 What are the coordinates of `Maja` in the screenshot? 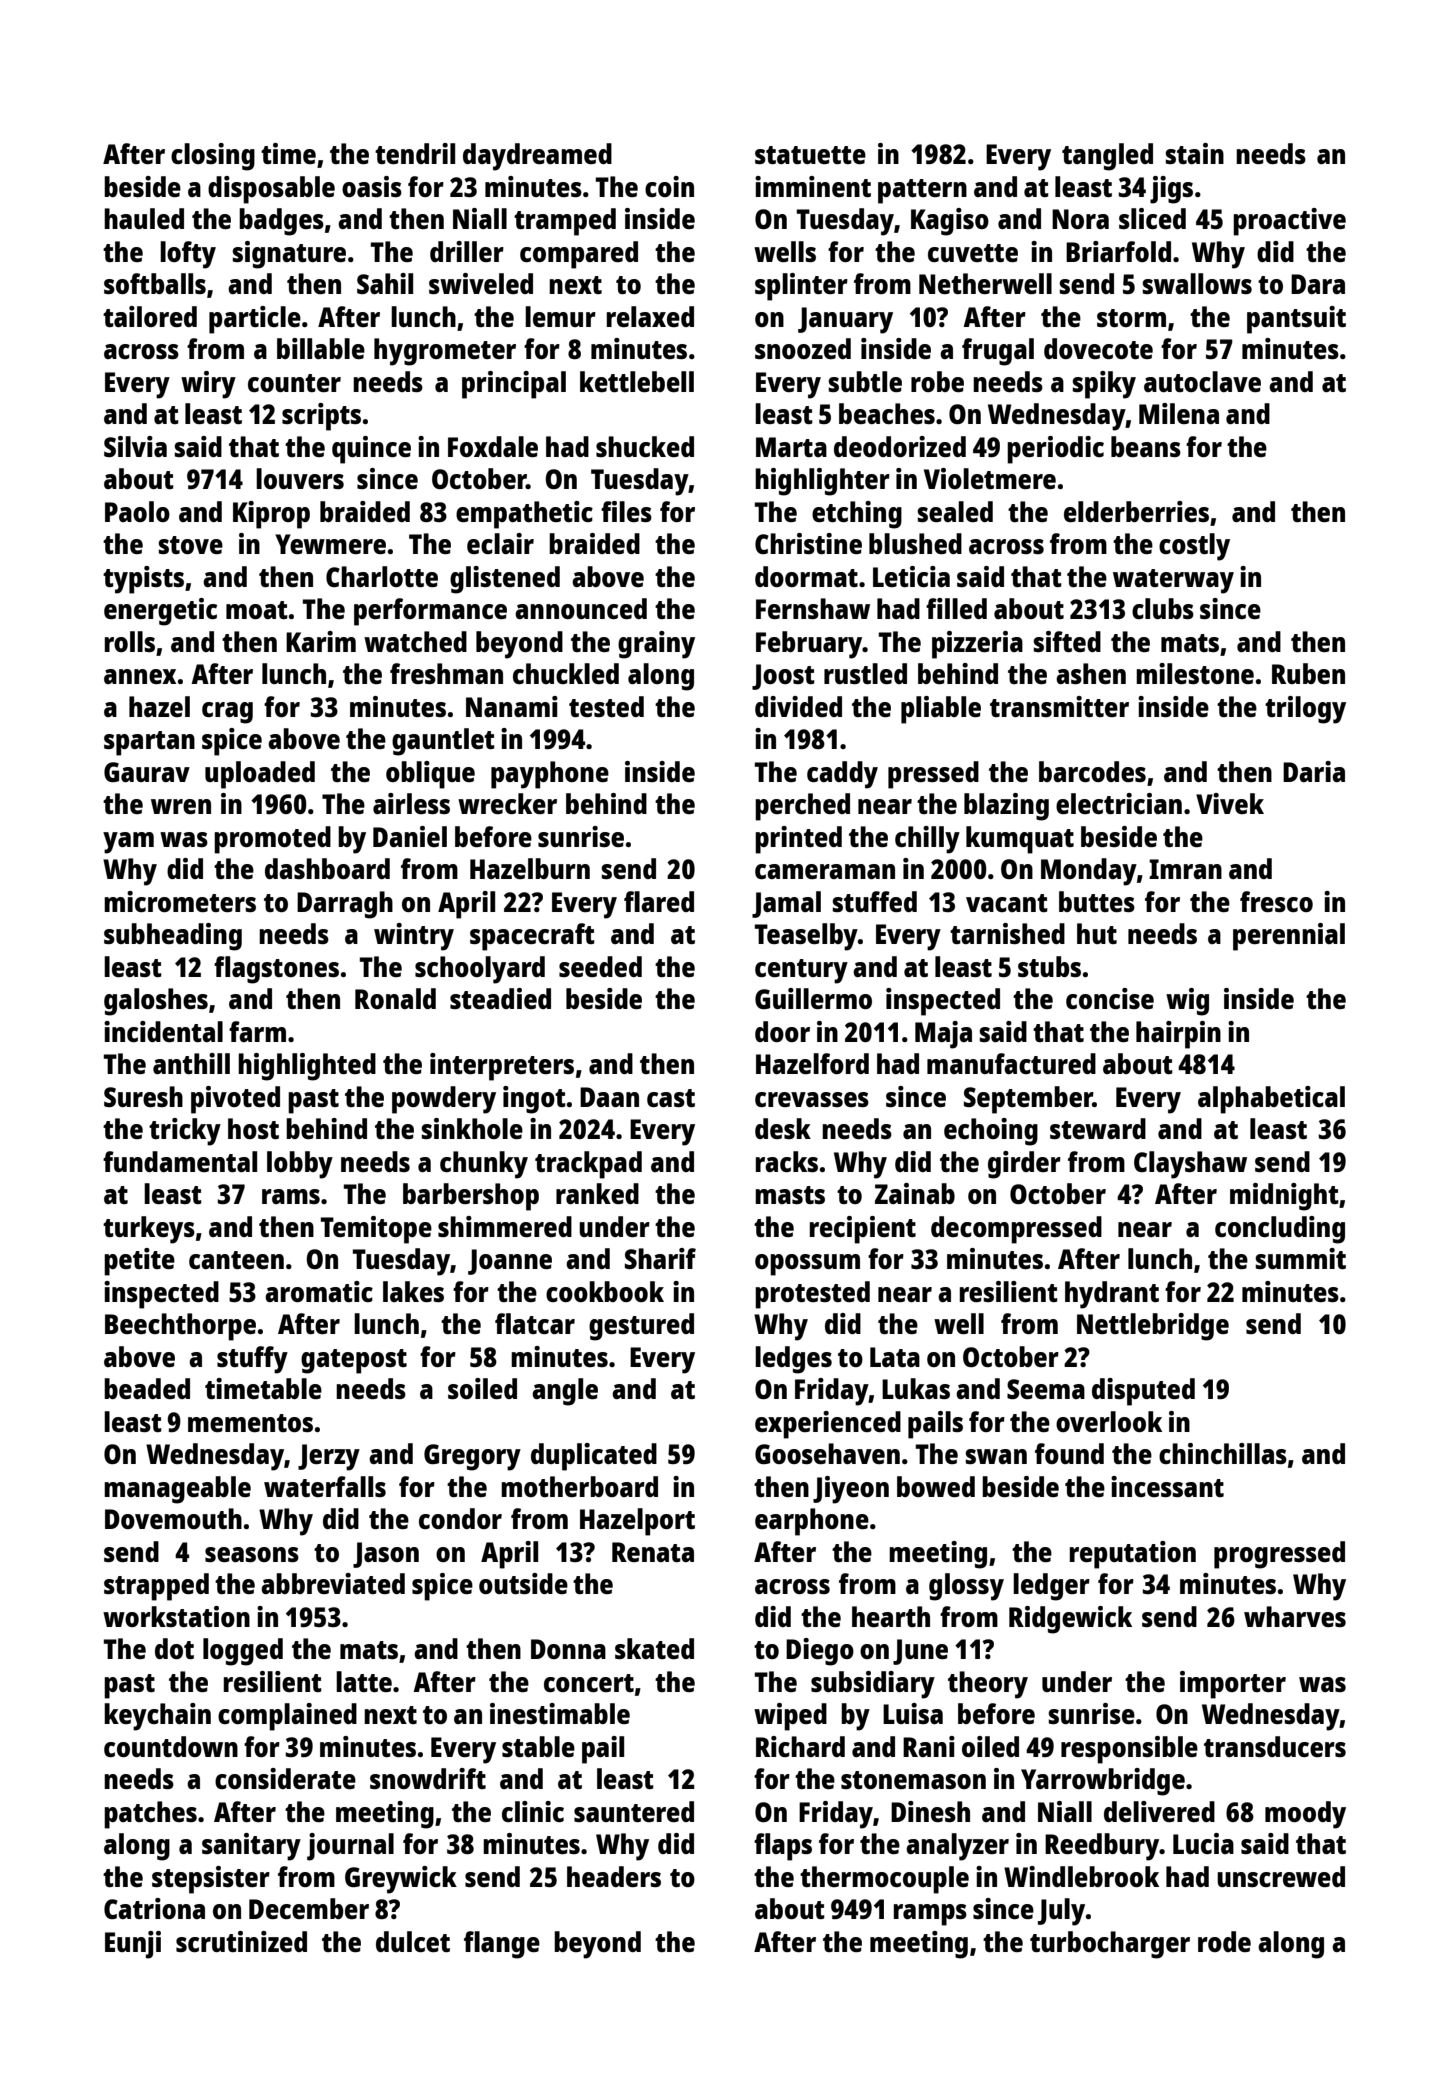 It's located at (943, 1035).
